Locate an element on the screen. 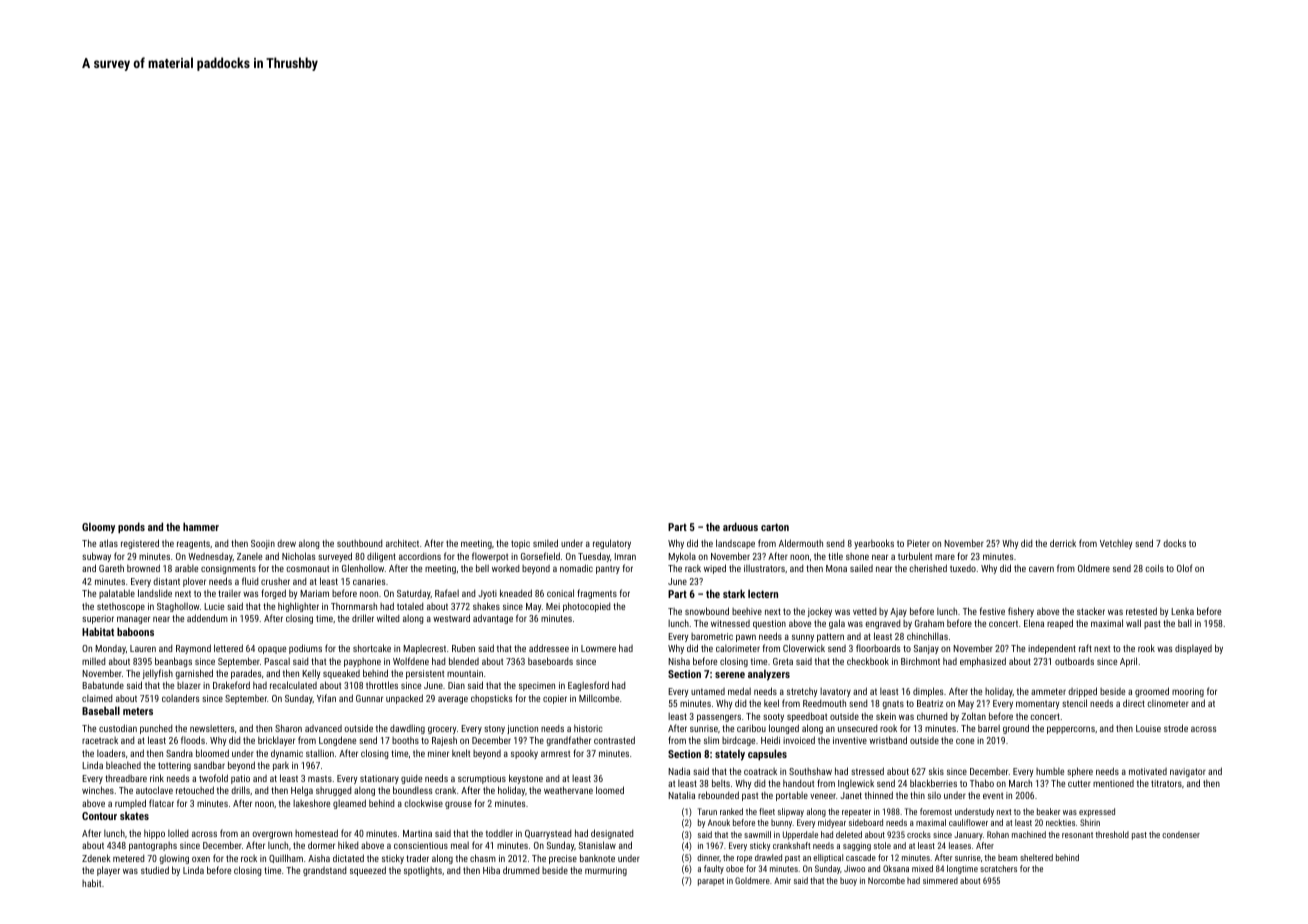  motivated is located at coordinates (1148, 771).
